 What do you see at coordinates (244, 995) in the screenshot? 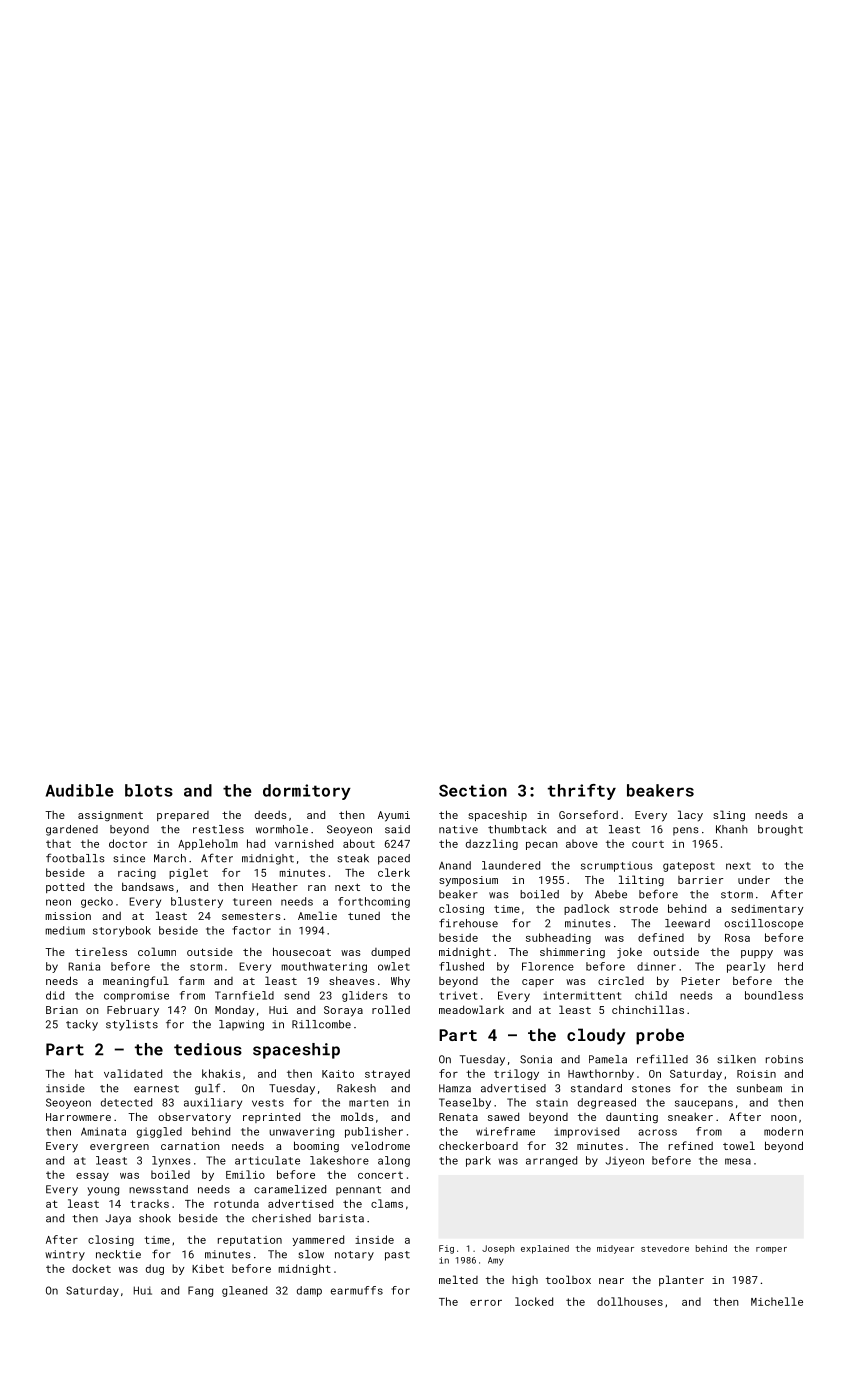
I see `Tarnfield` at bounding box center [244, 995].
